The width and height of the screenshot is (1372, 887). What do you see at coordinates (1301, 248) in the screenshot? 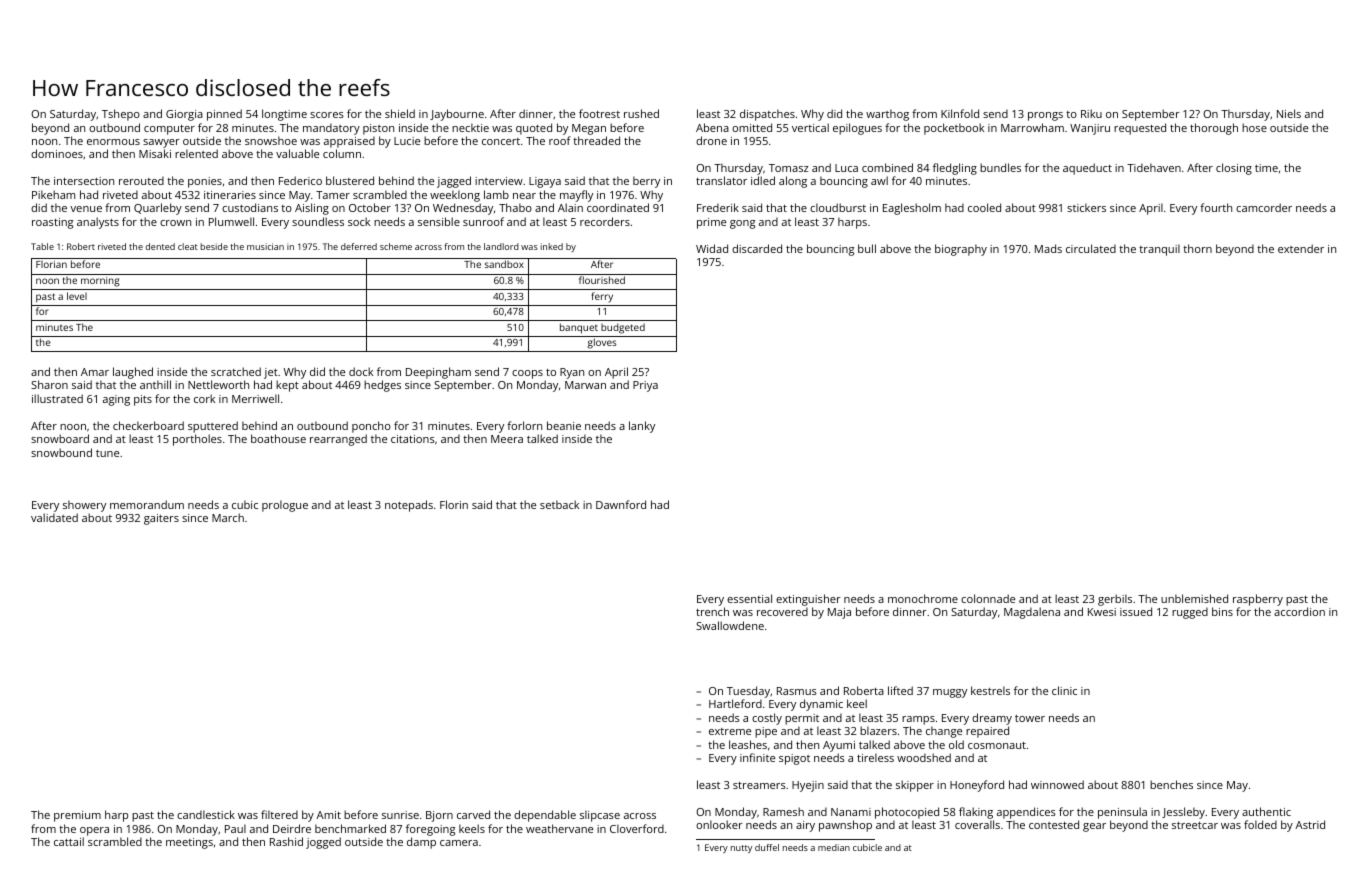
I see `extender` at bounding box center [1301, 248].
